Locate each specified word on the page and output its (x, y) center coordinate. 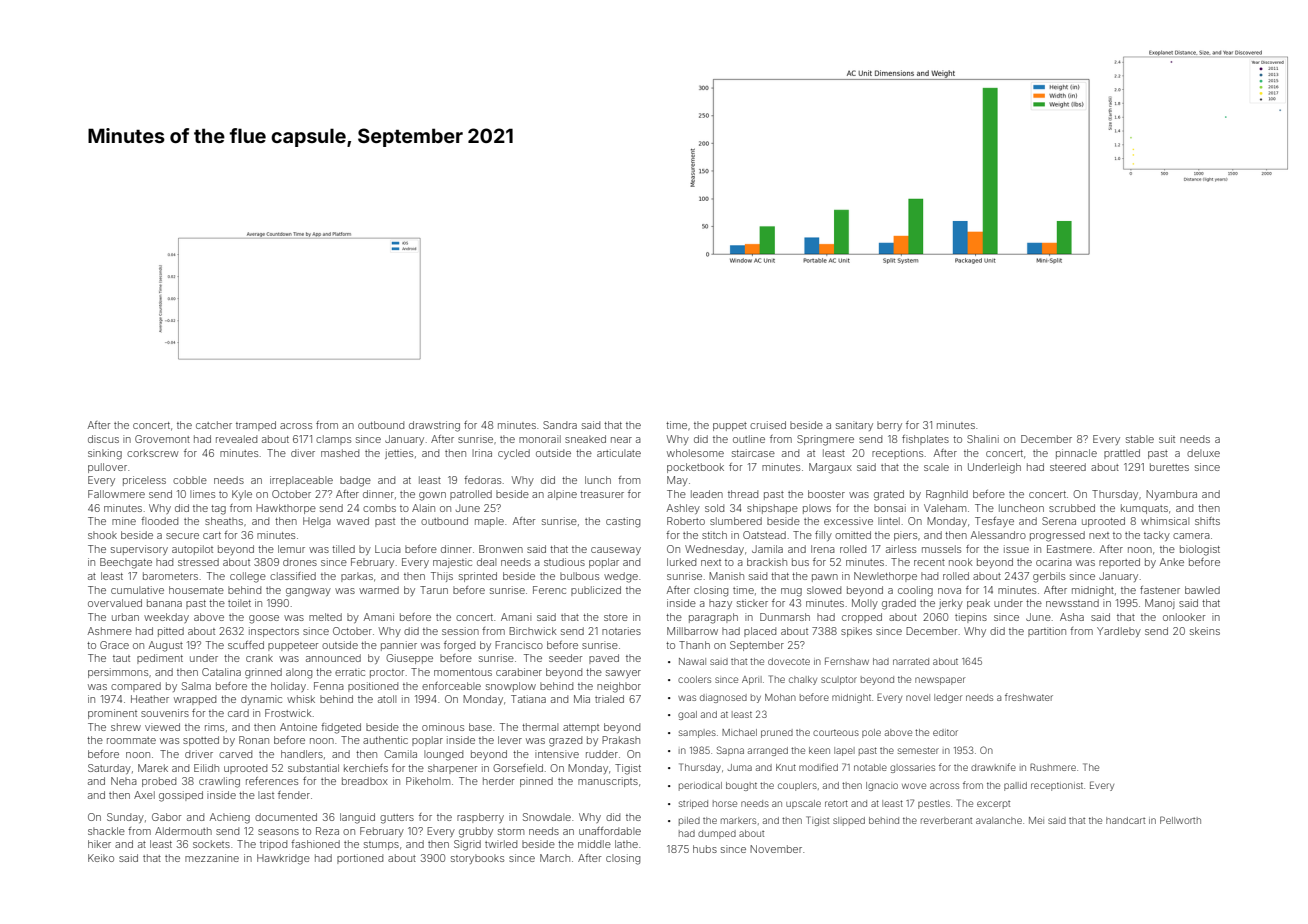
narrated (911, 661)
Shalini (983, 439)
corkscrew (153, 453)
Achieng (230, 818)
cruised (768, 425)
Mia (582, 699)
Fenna (329, 686)
